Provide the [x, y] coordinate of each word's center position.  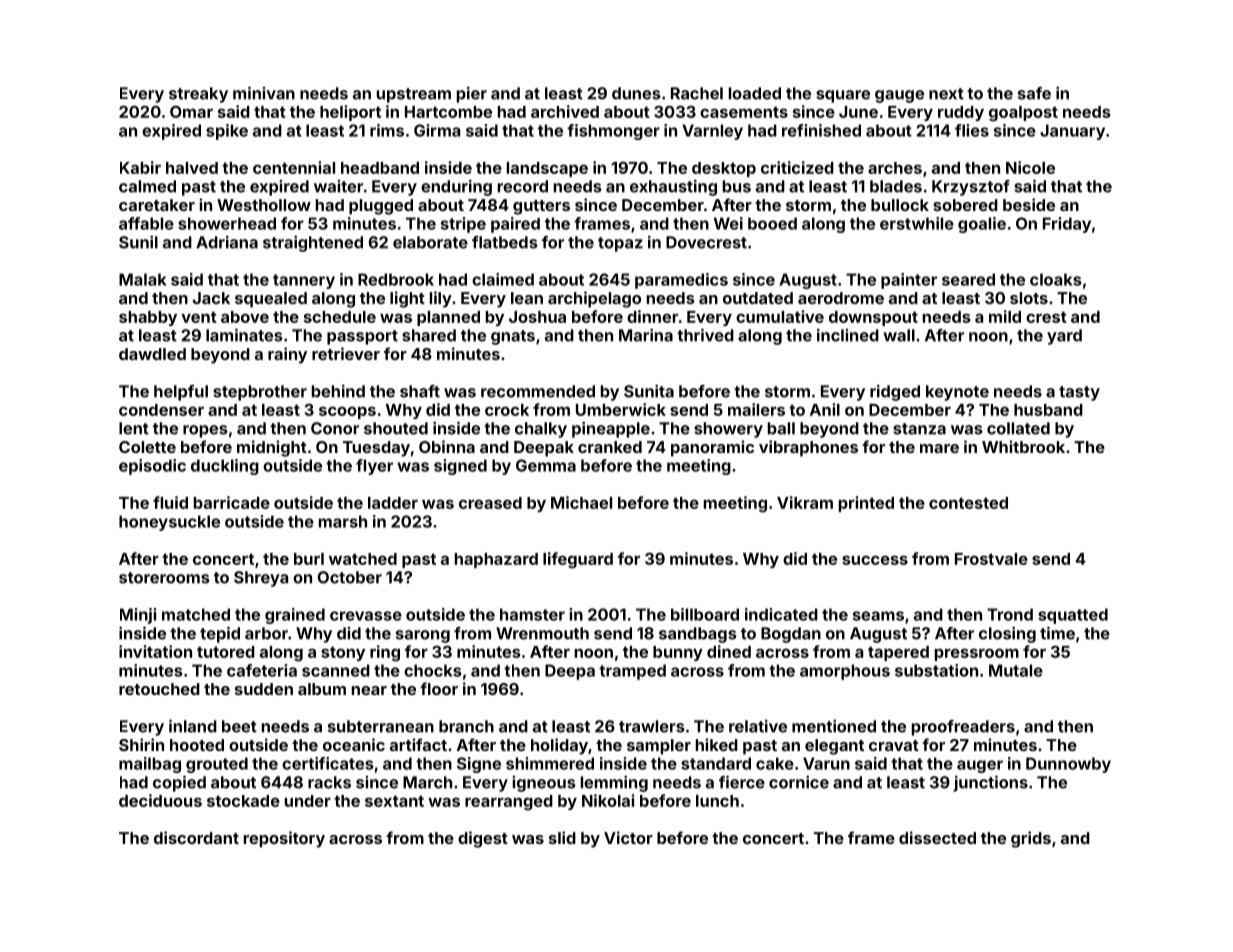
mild [1005, 316]
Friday [1067, 225]
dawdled [152, 354]
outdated [758, 298]
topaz [620, 244]
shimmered [550, 763]
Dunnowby [1068, 765]
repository [284, 839]
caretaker [157, 205]
